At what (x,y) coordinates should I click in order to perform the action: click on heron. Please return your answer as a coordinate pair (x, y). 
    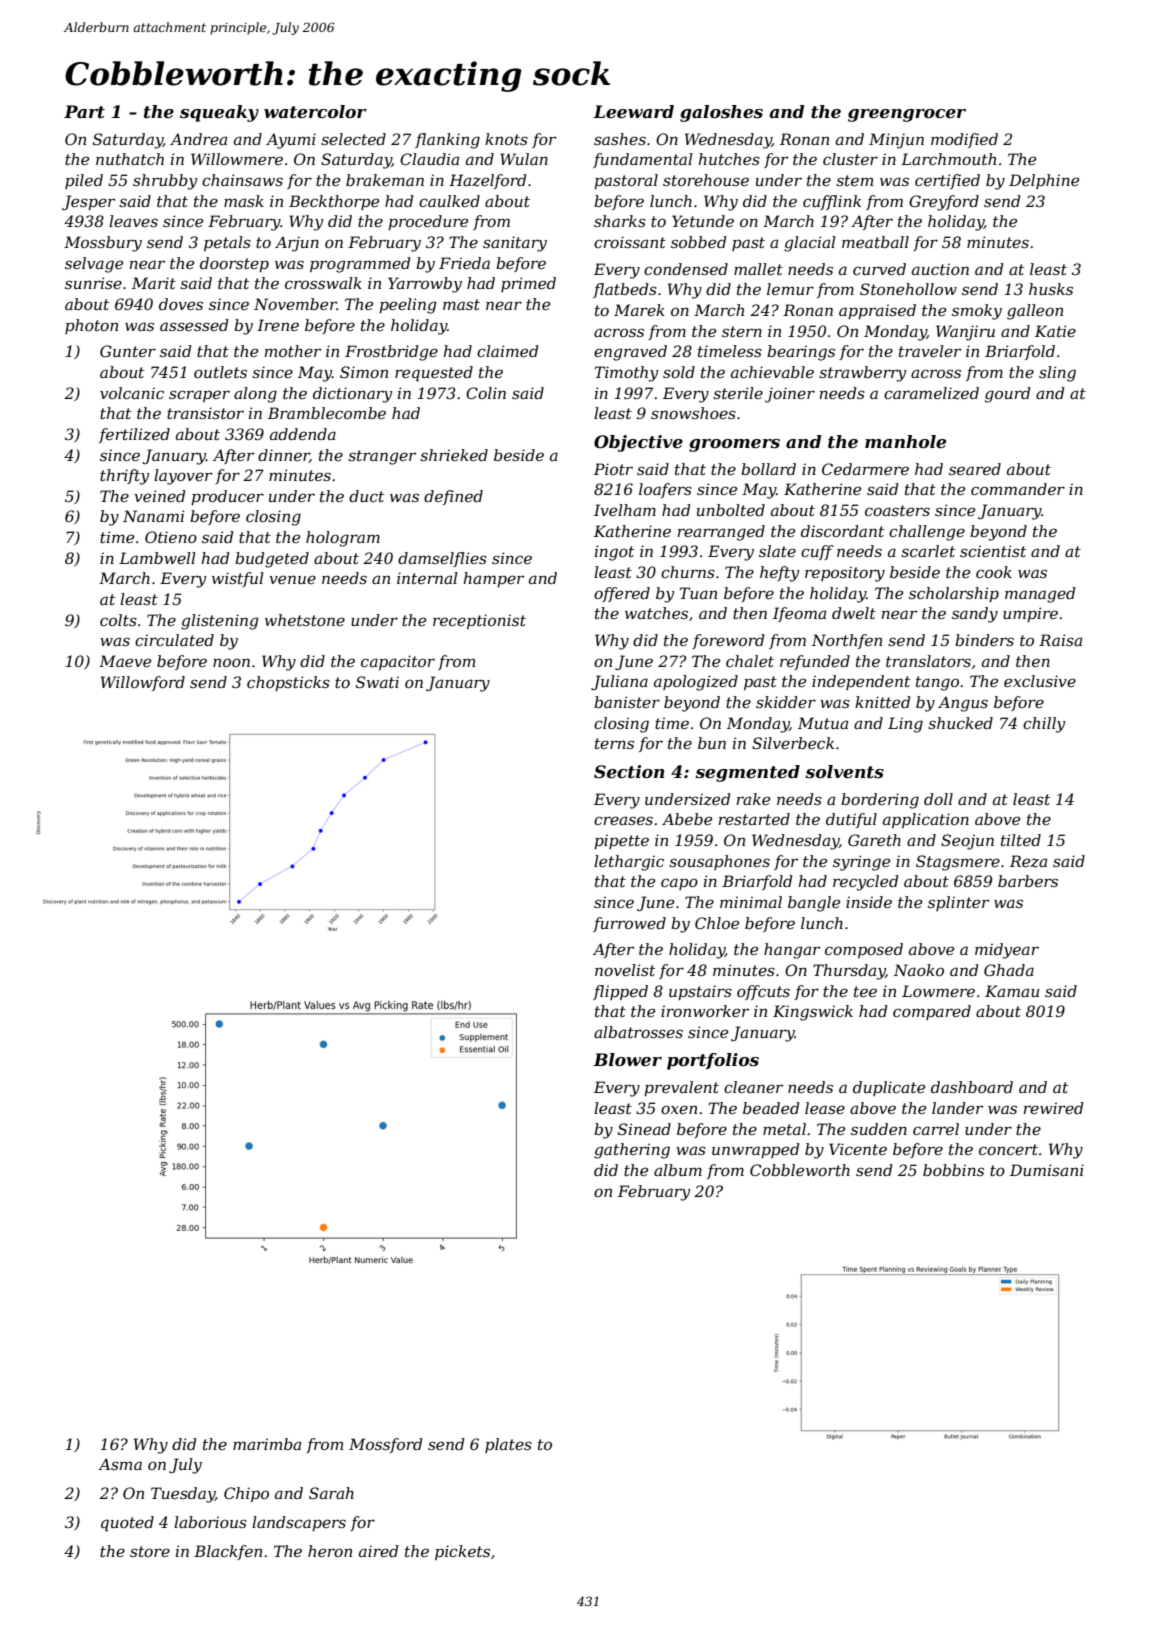
    Looking at the image, I should click on (330, 1551).
